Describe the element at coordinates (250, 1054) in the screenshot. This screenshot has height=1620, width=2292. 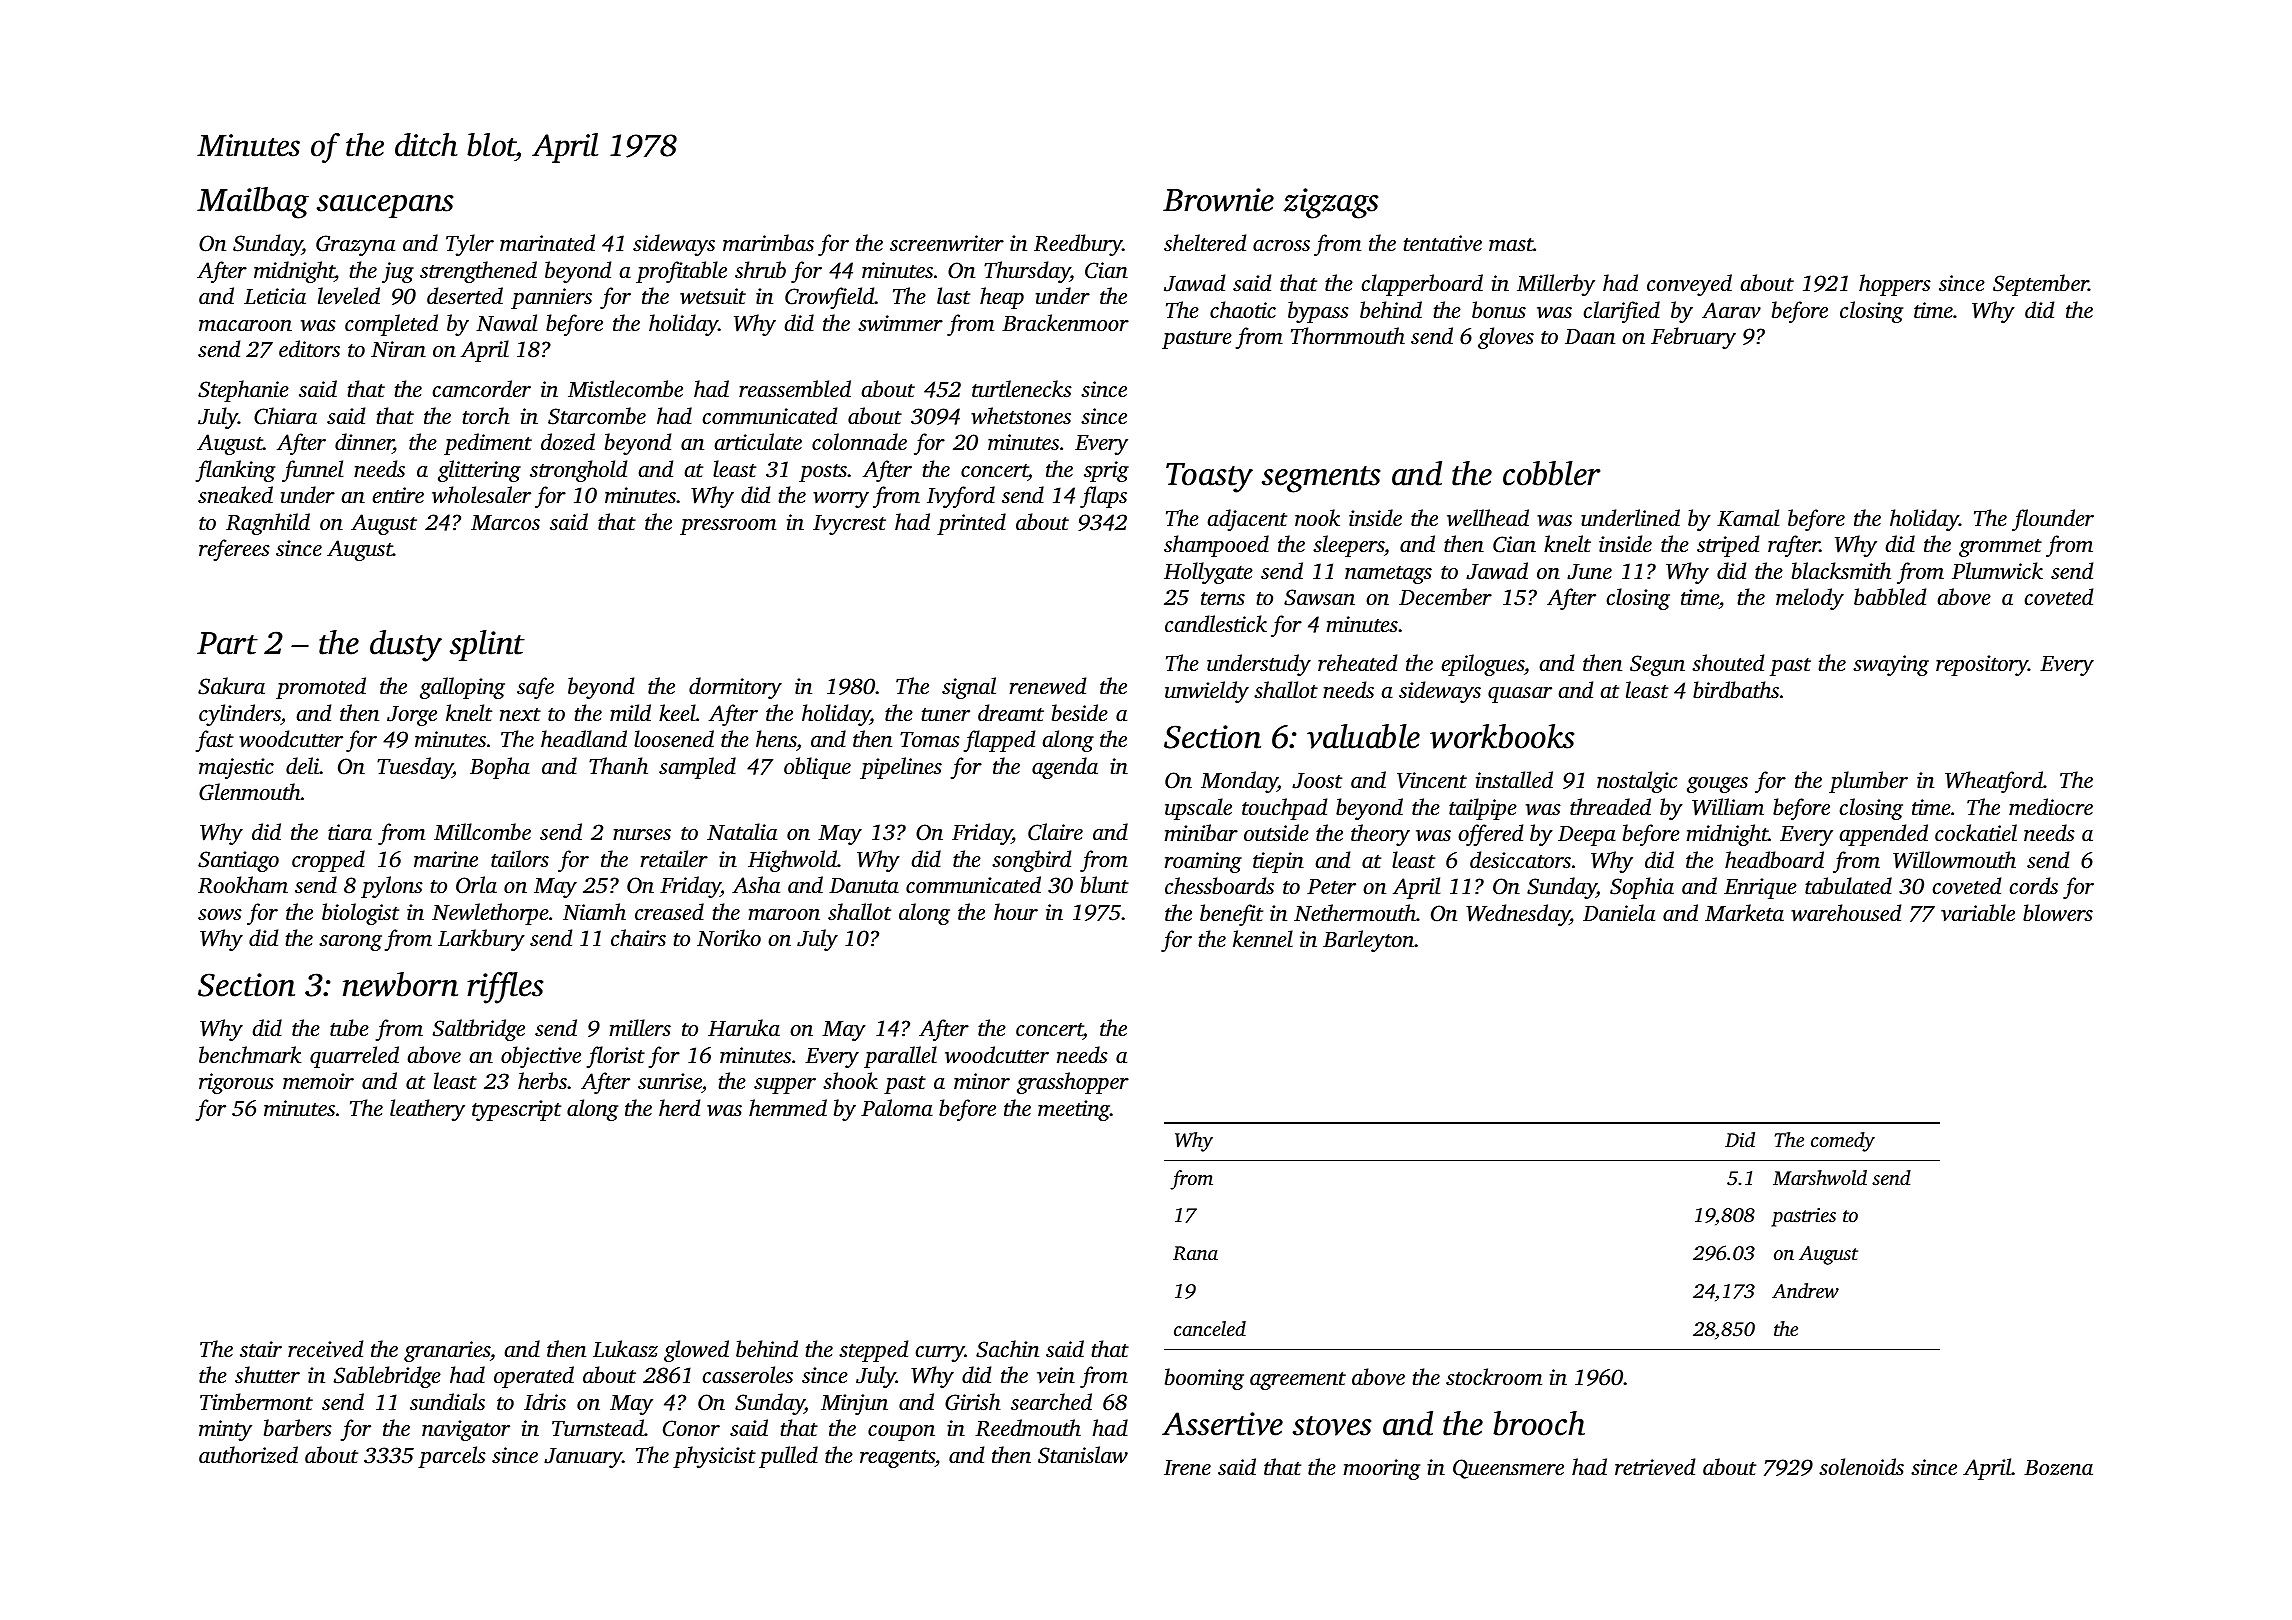
I see `benchmark` at that location.
